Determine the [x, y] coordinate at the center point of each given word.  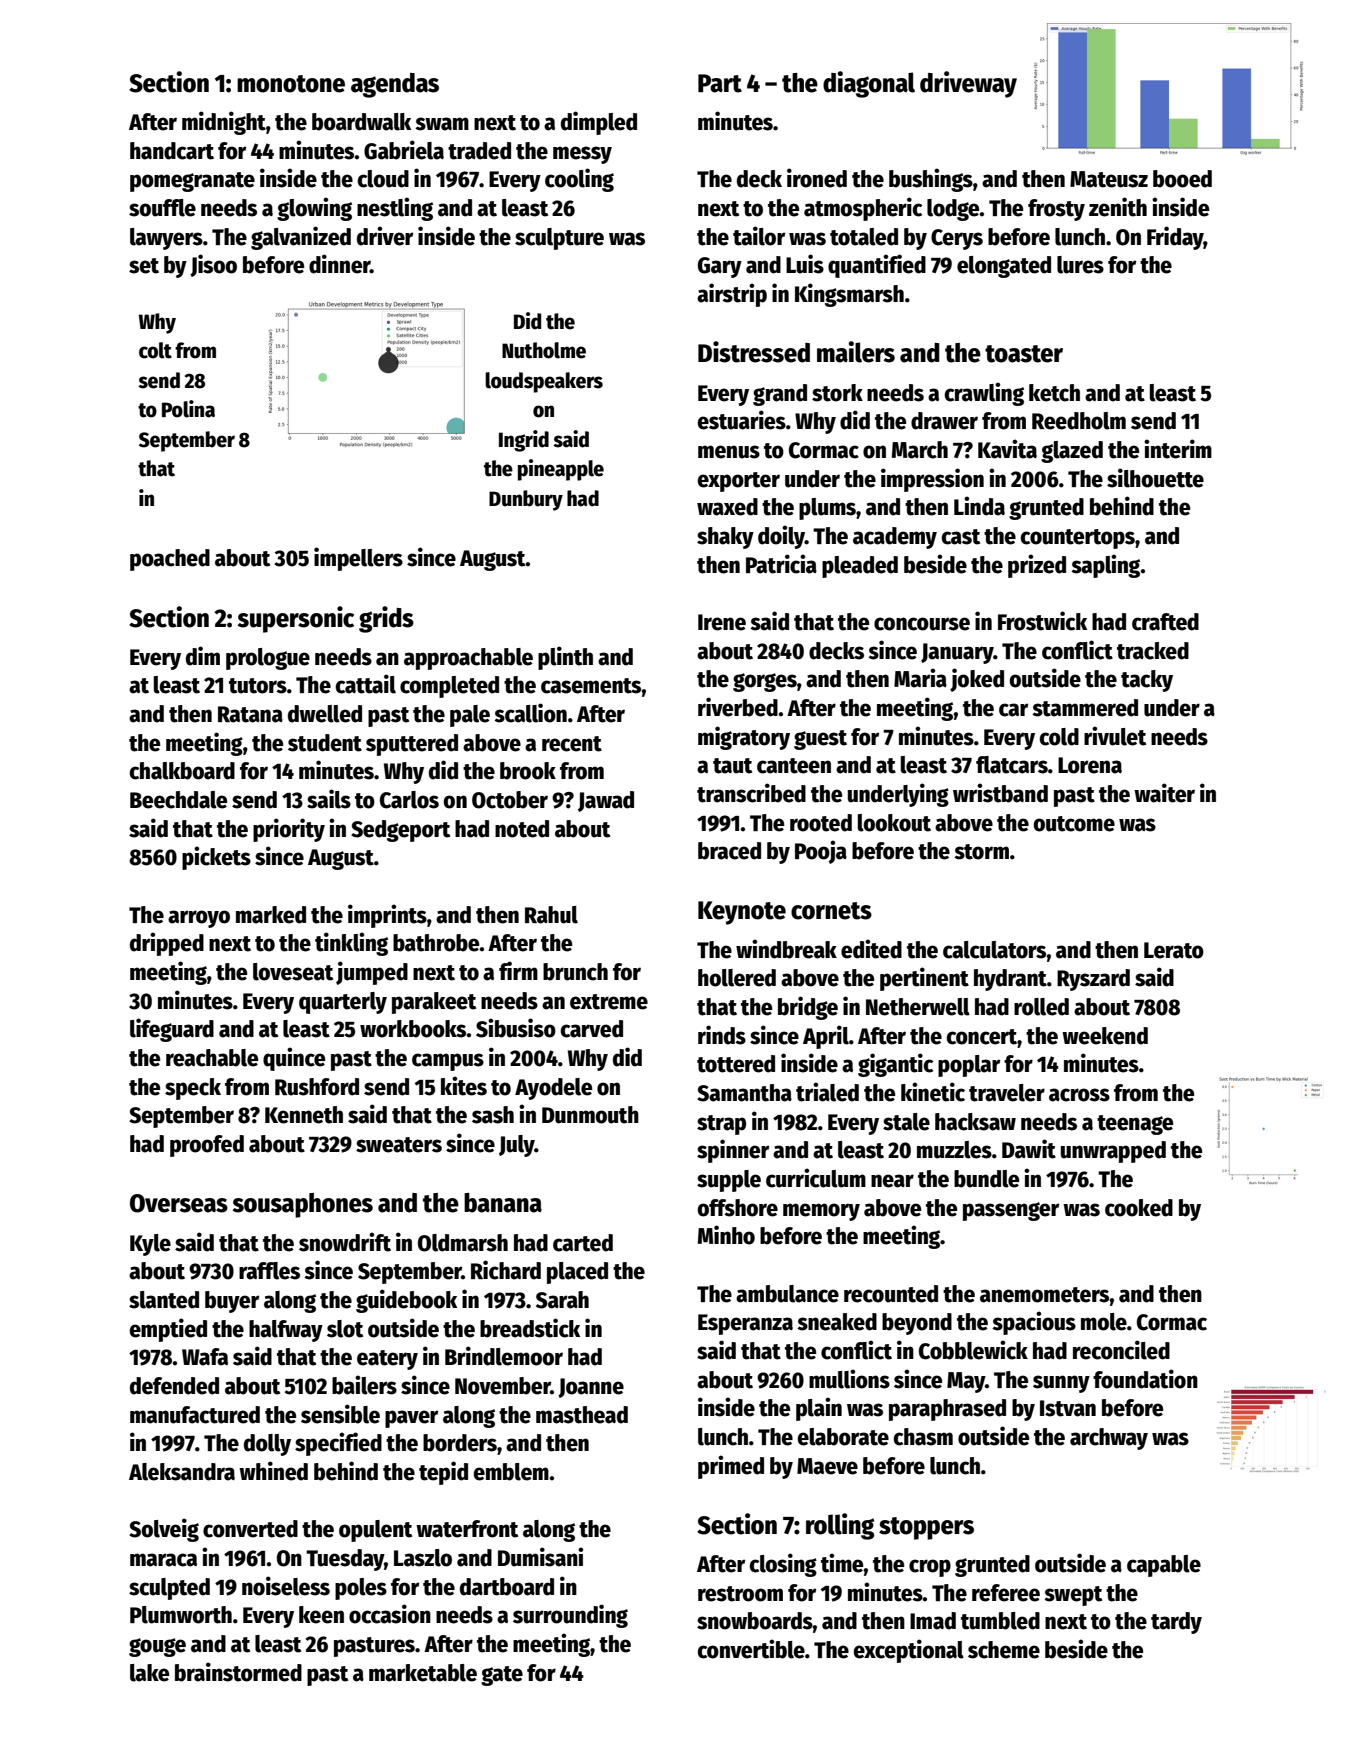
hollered [737, 978]
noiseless [286, 1586]
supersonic [296, 619]
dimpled [599, 123]
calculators [994, 950]
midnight [224, 123]
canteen [794, 766]
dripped [167, 944]
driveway [968, 84]
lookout [894, 823]
